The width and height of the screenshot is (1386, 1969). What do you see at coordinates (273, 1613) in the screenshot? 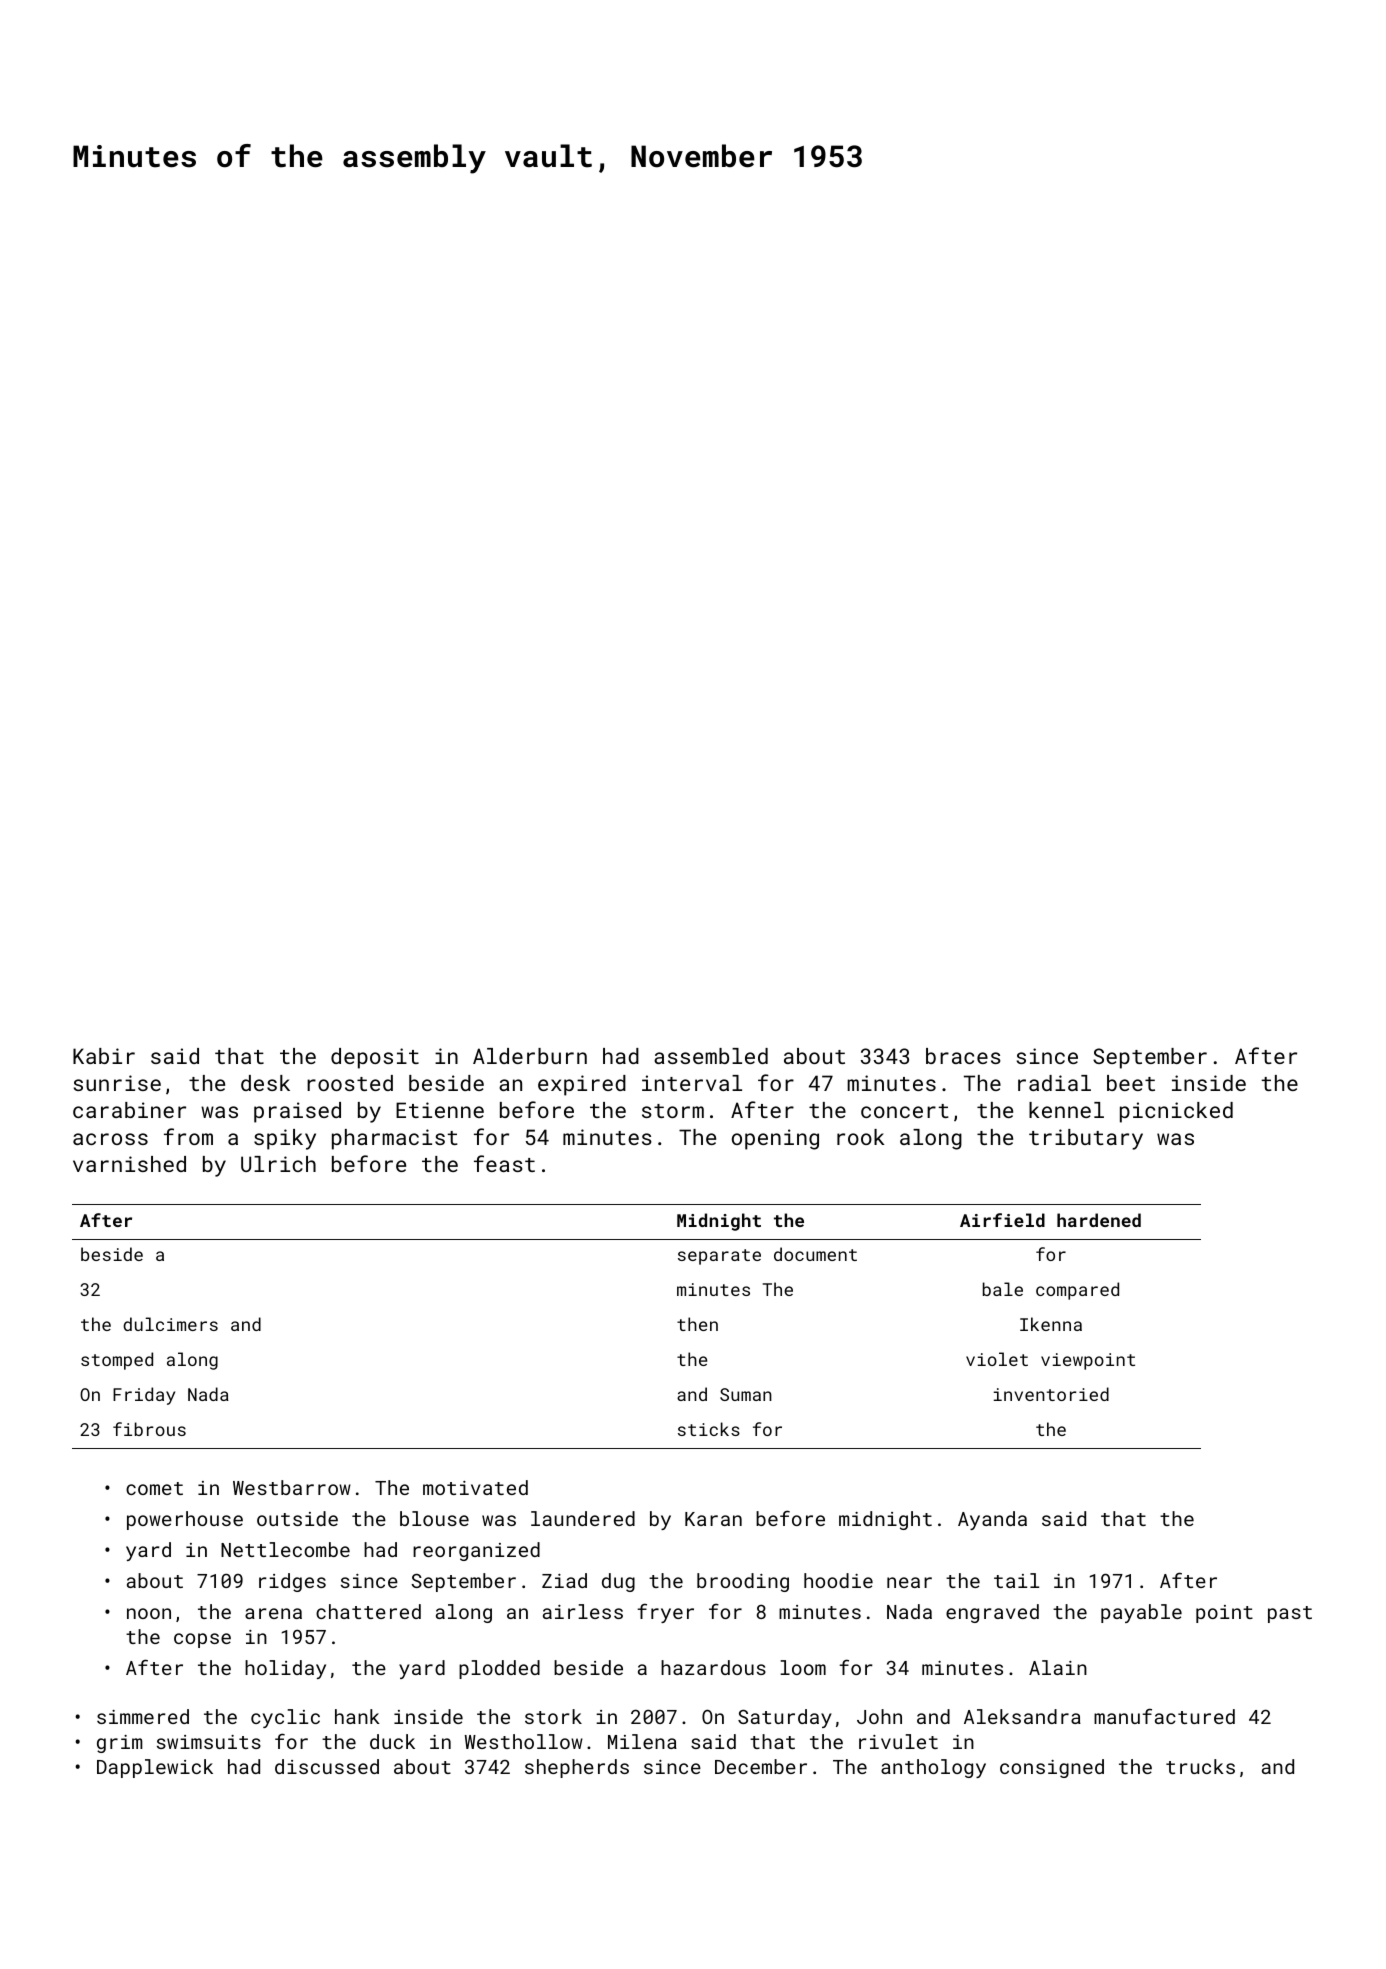
I see `arena` at bounding box center [273, 1613].
